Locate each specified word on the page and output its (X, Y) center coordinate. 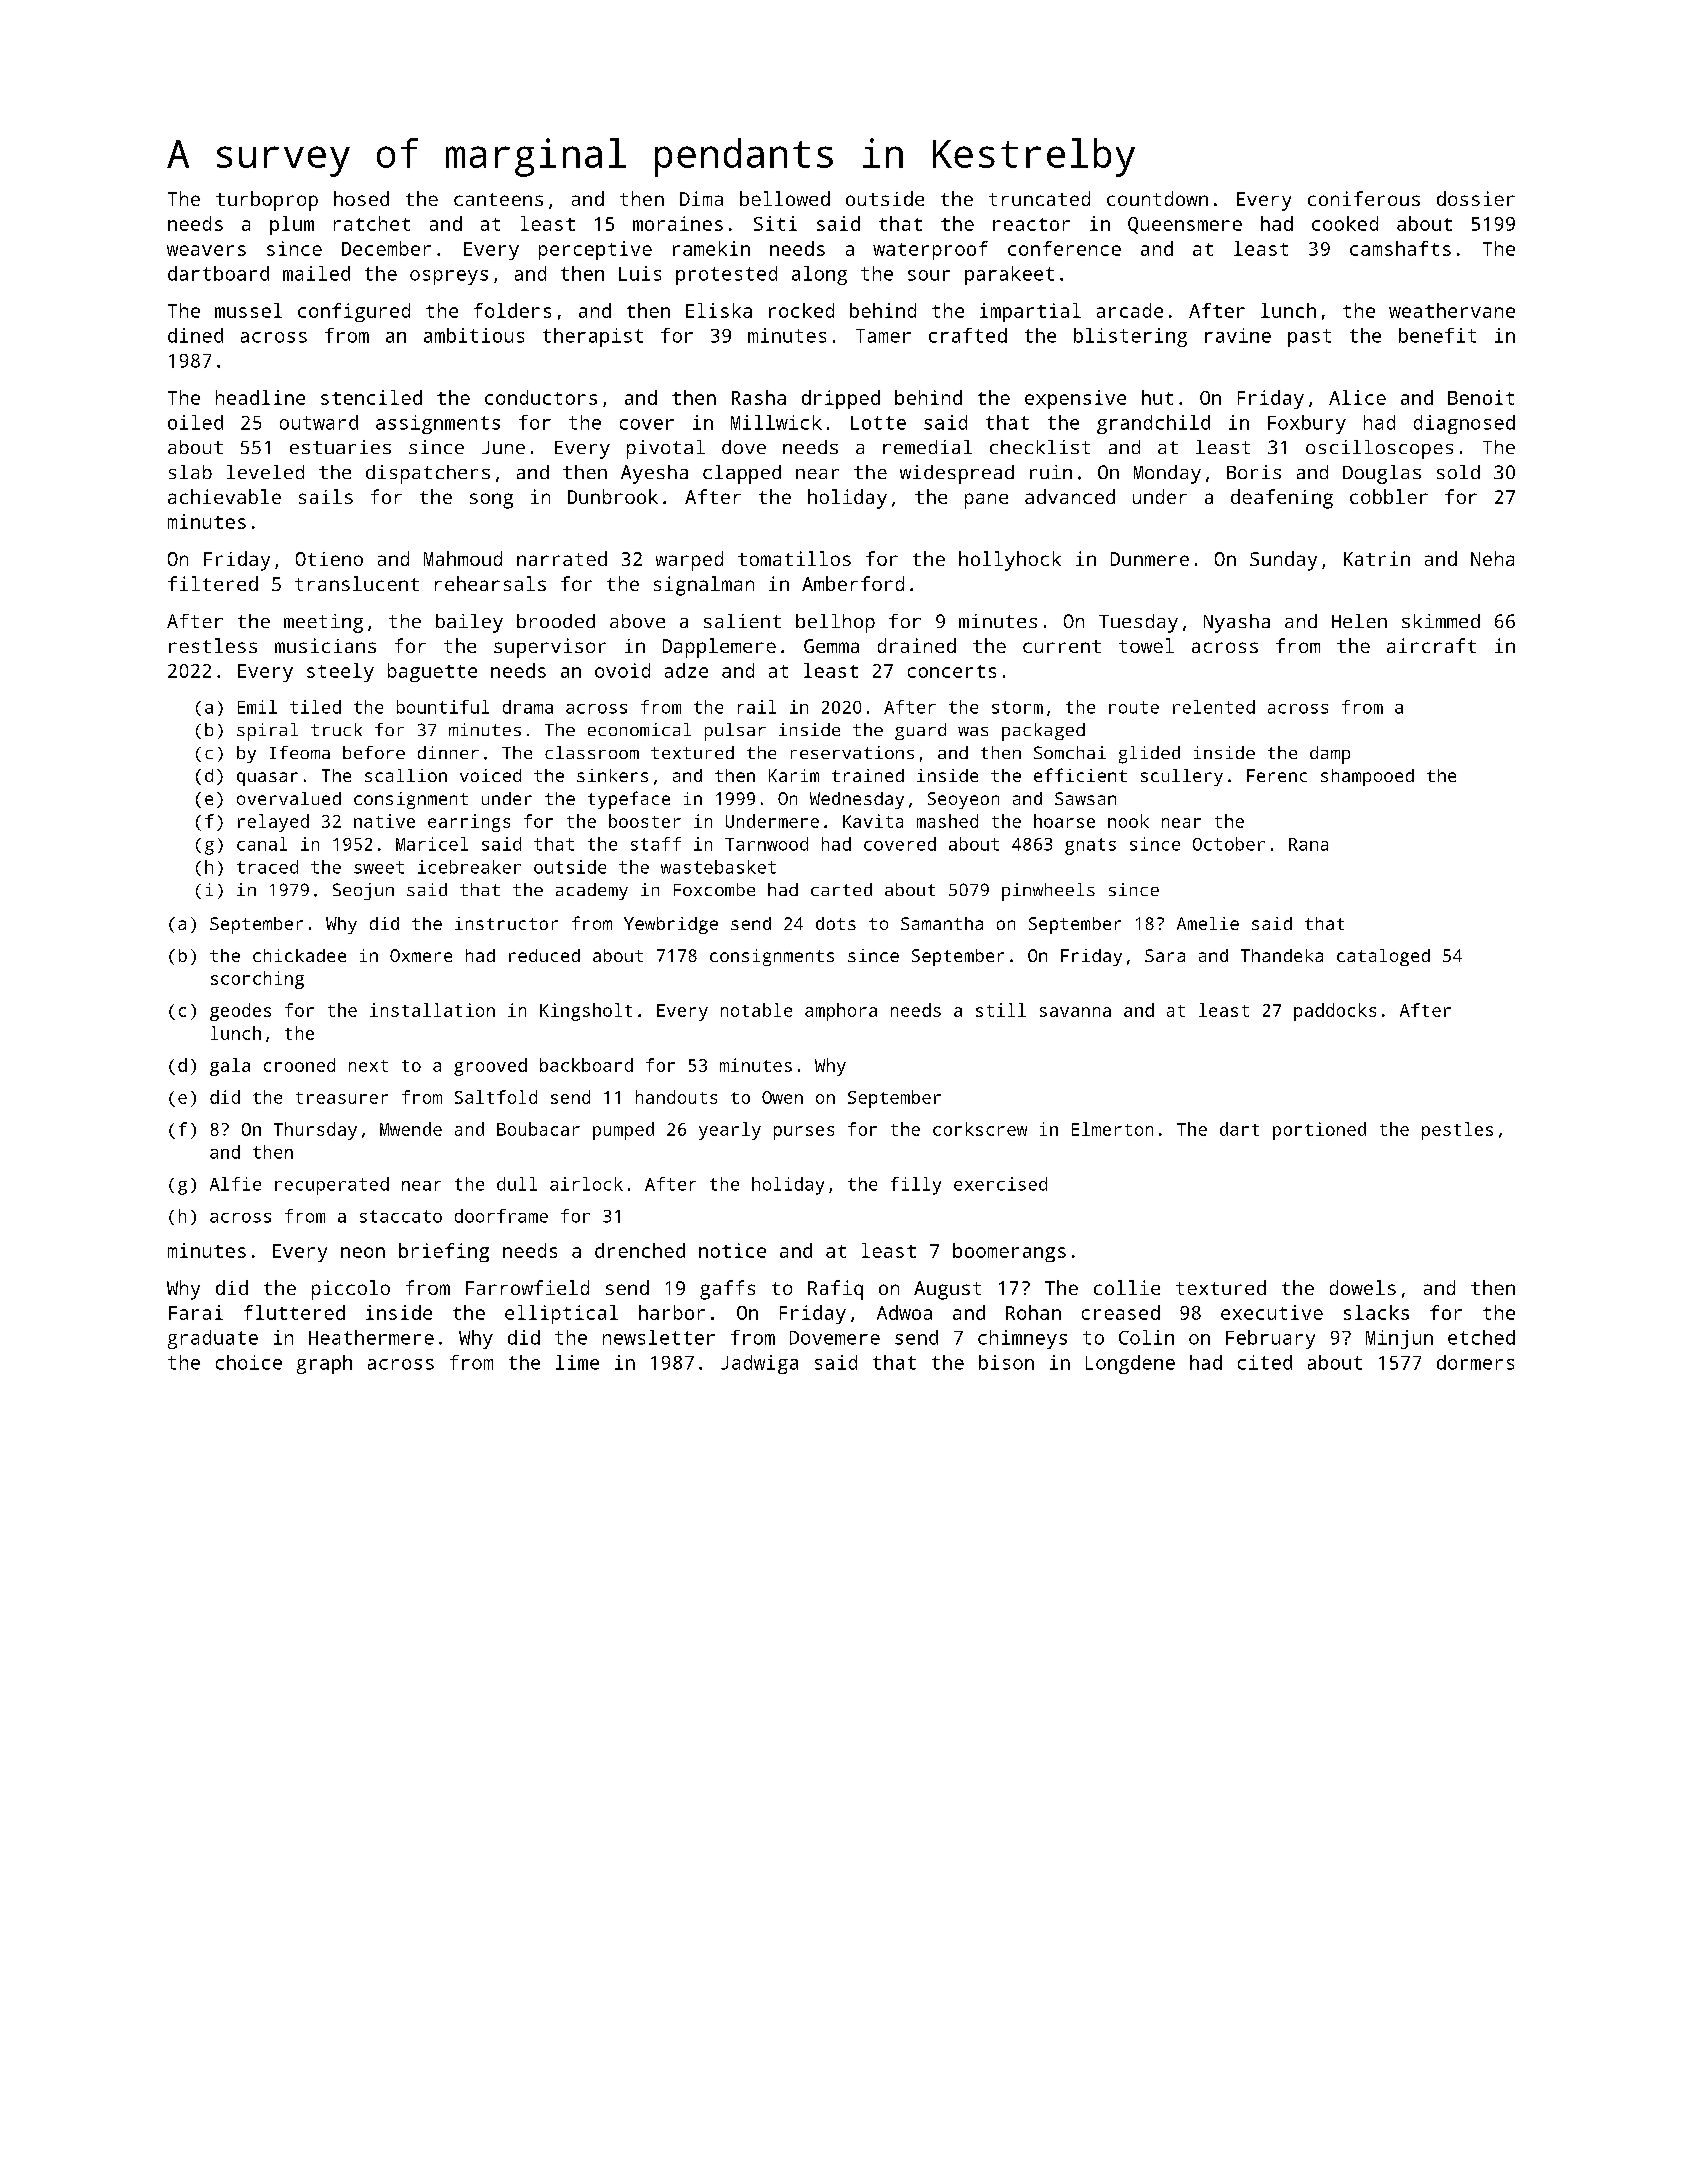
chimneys (1022, 1339)
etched (1481, 1337)
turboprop (267, 201)
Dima (701, 198)
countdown (1157, 198)
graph (324, 1364)
